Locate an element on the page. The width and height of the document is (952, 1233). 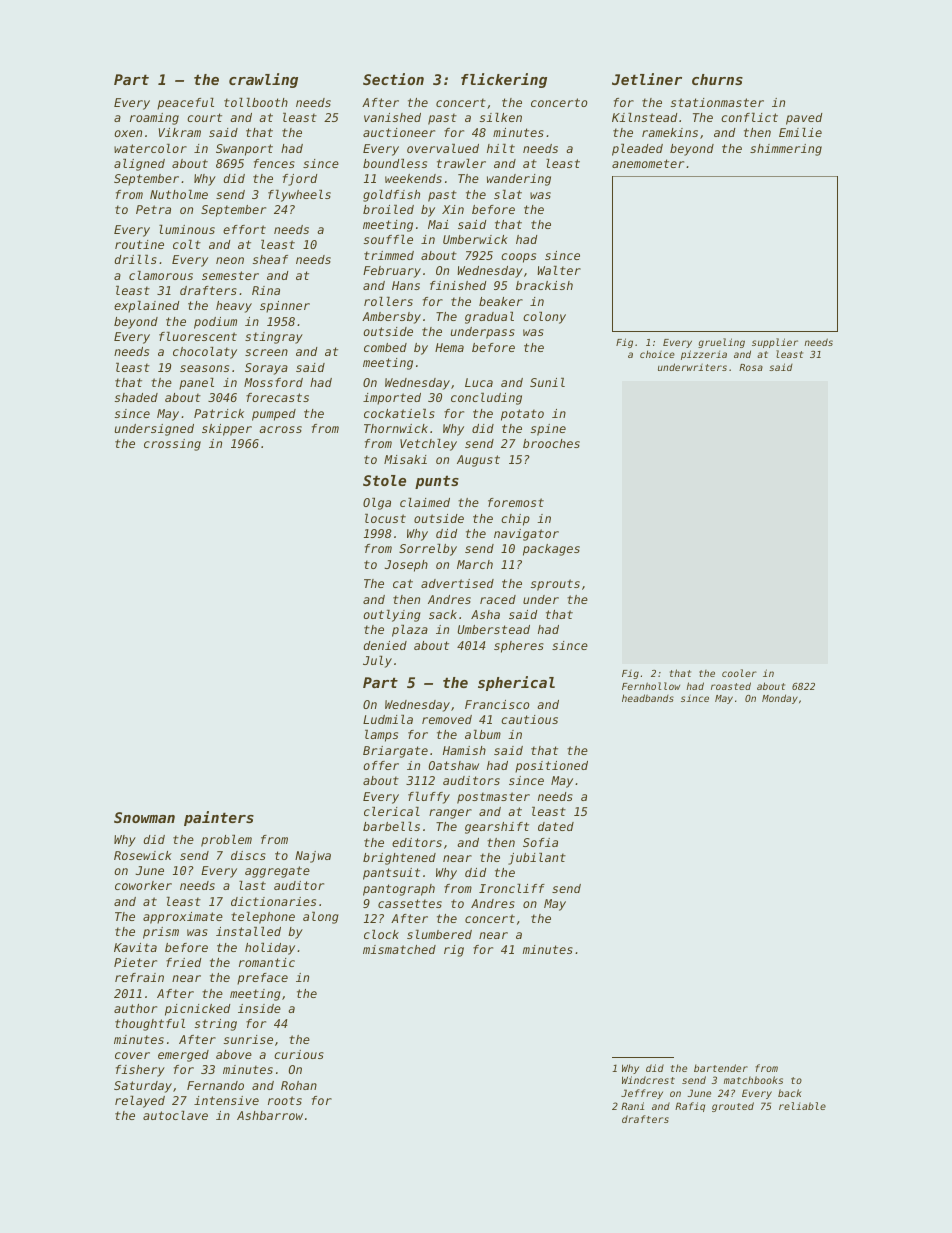
churns is located at coordinates (717, 79).
